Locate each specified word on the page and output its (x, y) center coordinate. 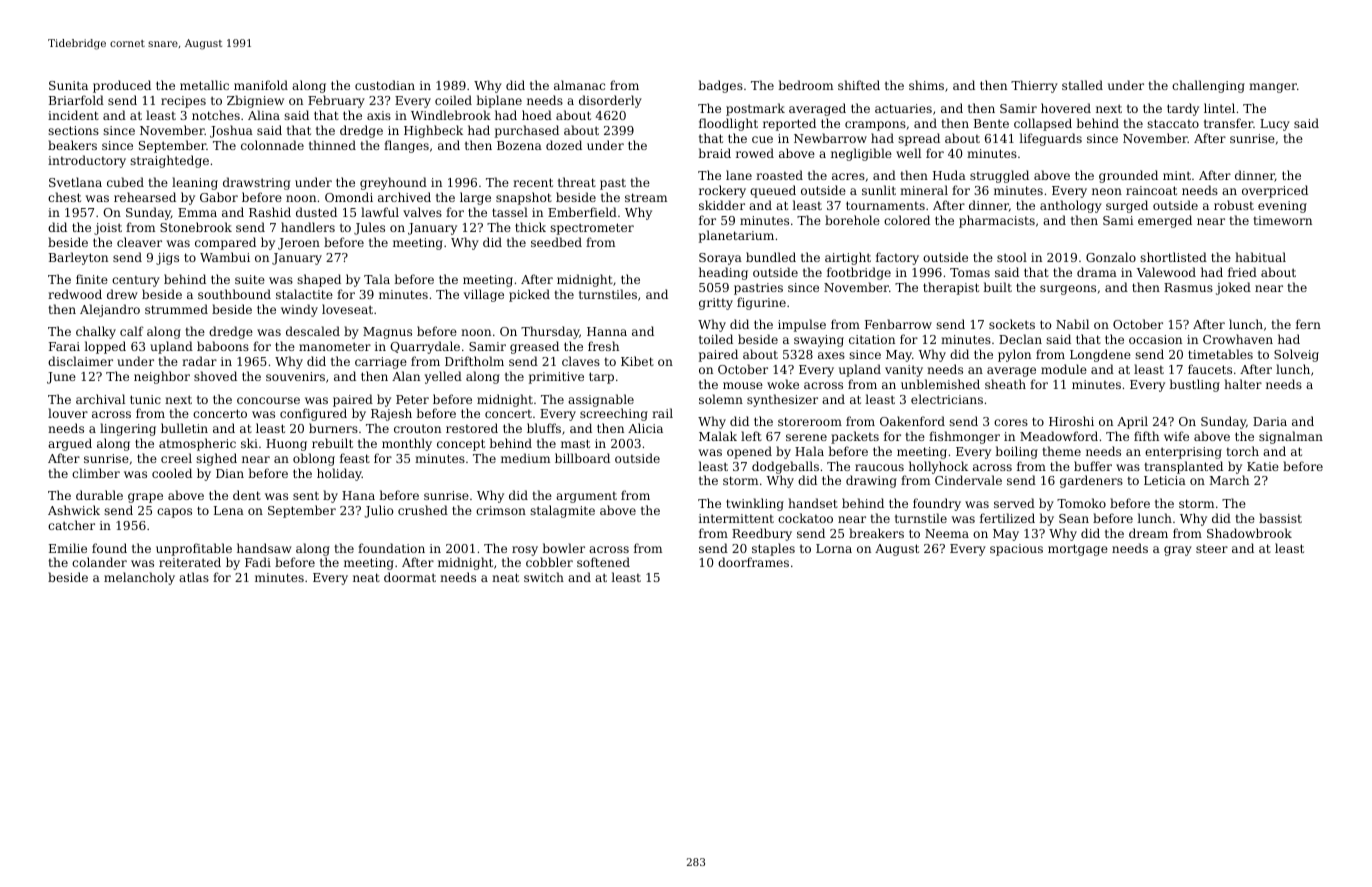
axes (831, 355)
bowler (563, 548)
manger (1273, 88)
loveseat (347, 309)
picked (529, 295)
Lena (229, 510)
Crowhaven (1238, 339)
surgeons (1068, 290)
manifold (261, 85)
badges (720, 86)
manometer (335, 346)
